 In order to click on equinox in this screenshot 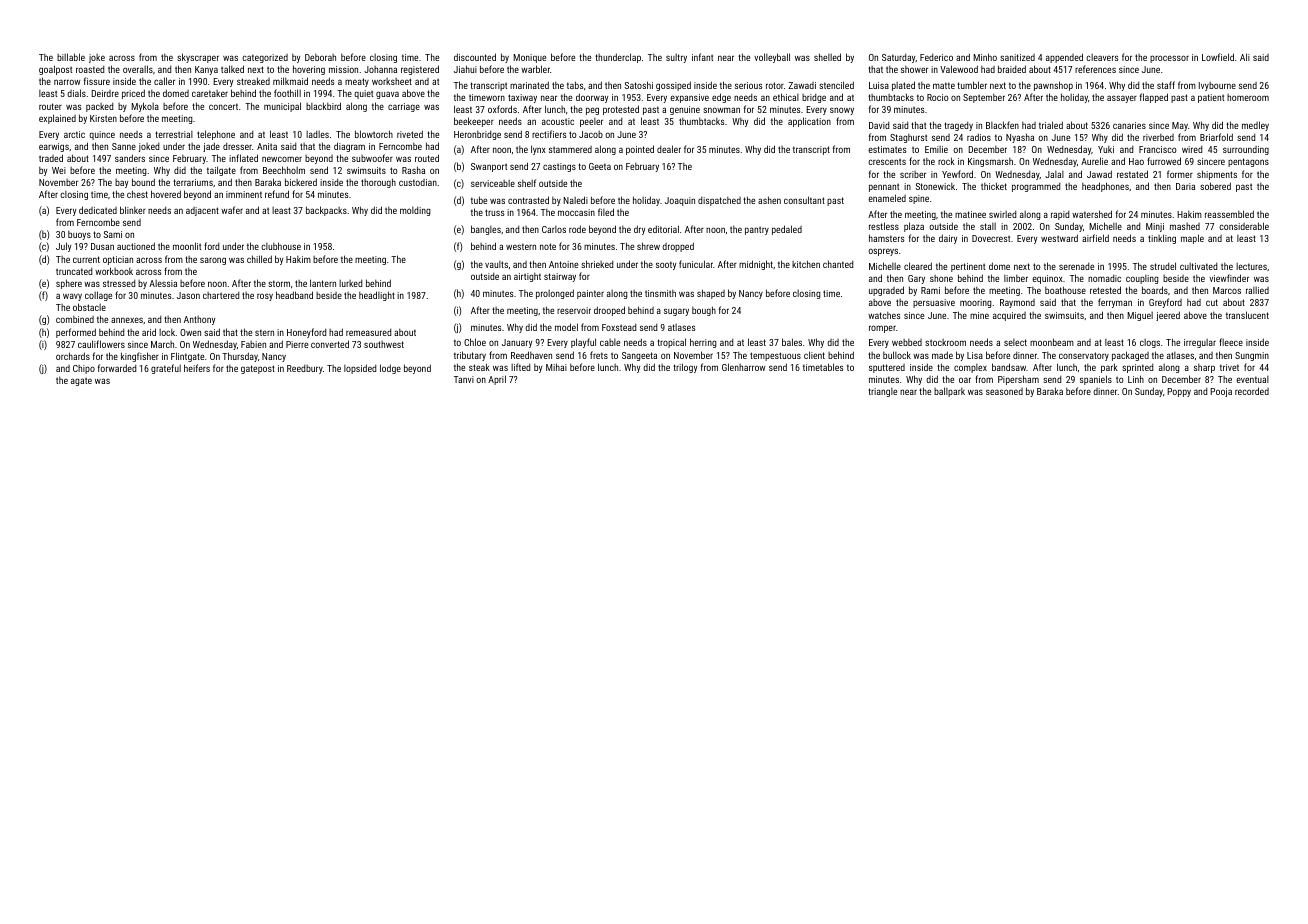, I will do `click(1047, 279)`.
